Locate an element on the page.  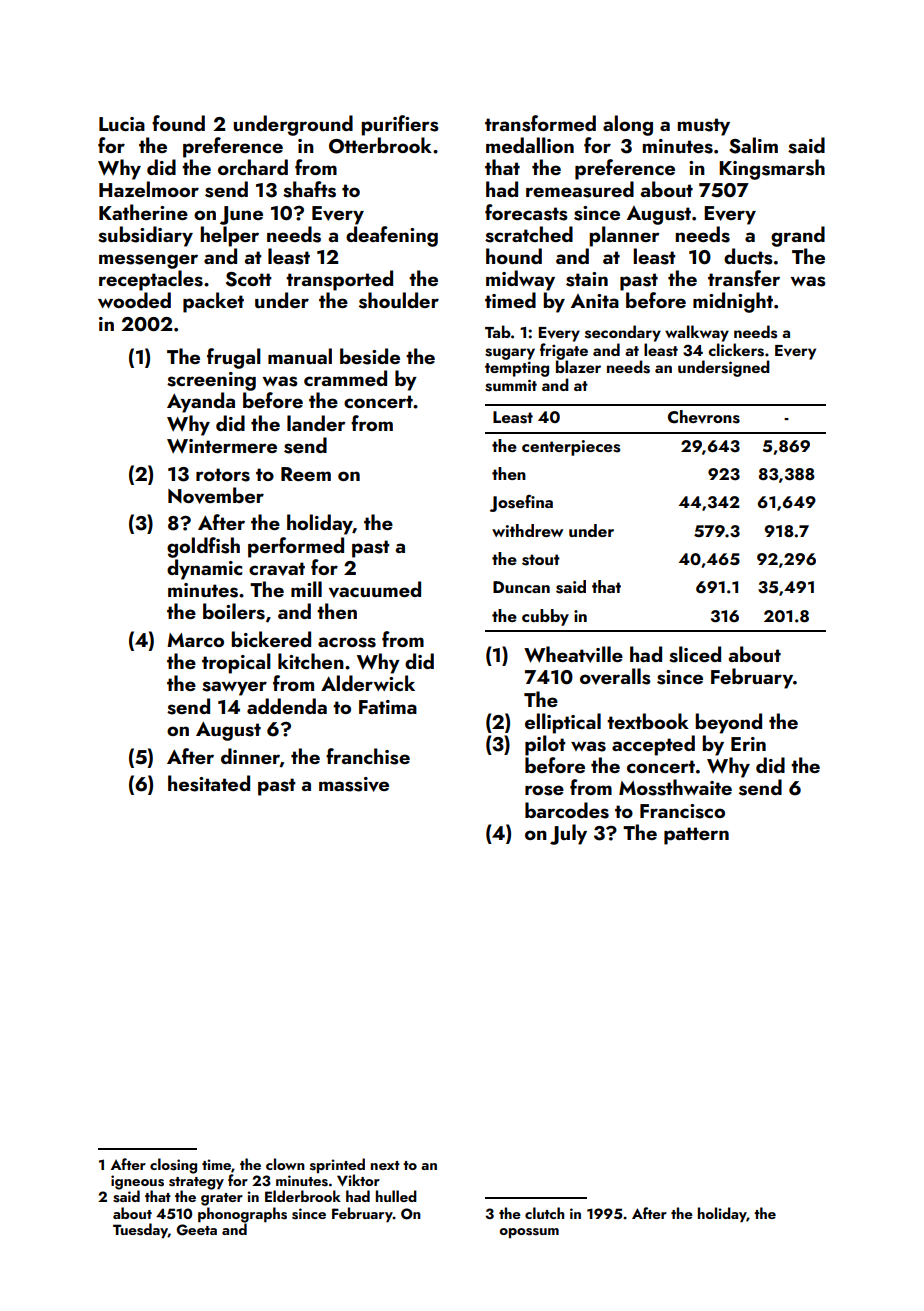
blazer is located at coordinates (578, 366).
